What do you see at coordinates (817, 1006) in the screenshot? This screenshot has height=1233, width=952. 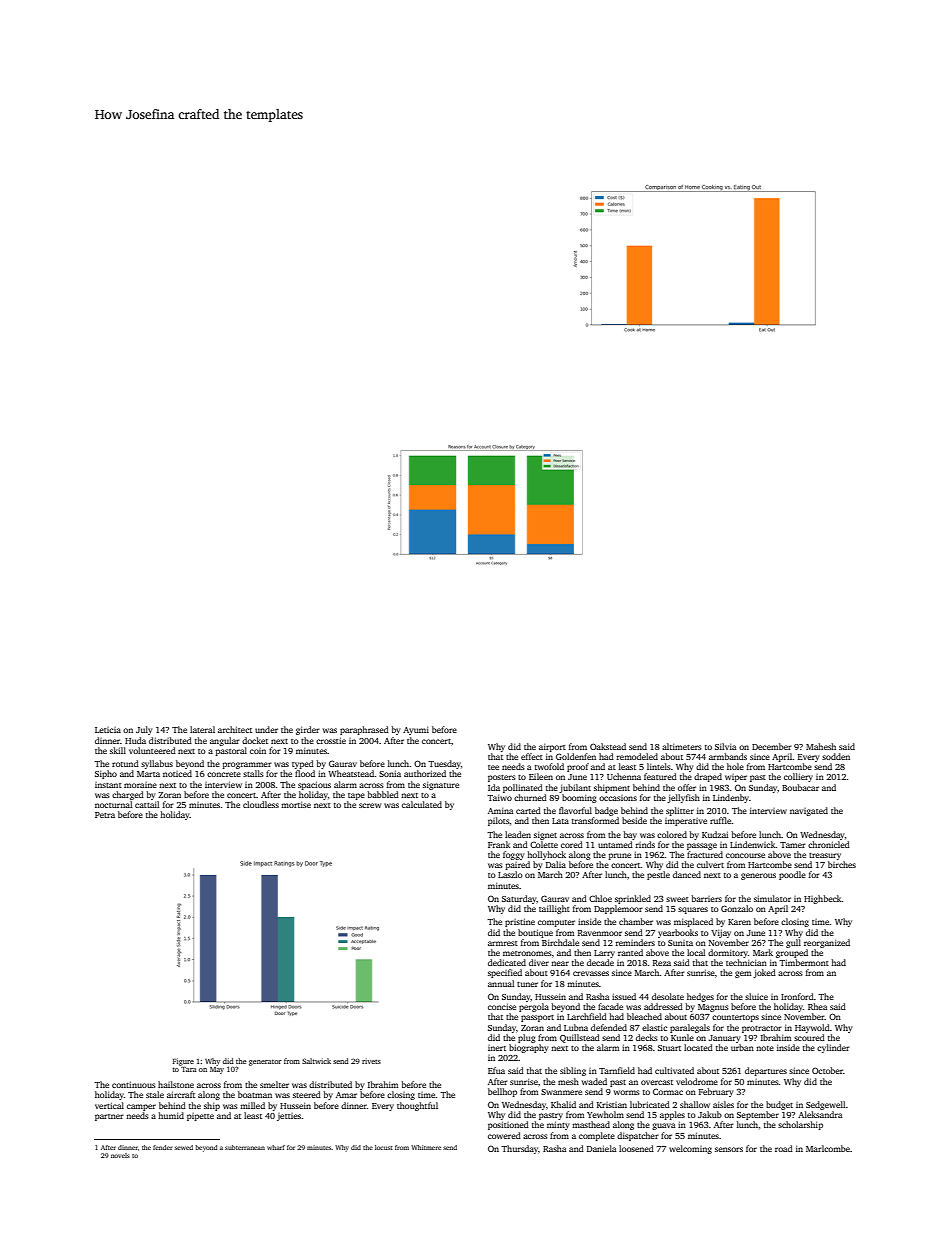 I see `Rhea` at bounding box center [817, 1006].
